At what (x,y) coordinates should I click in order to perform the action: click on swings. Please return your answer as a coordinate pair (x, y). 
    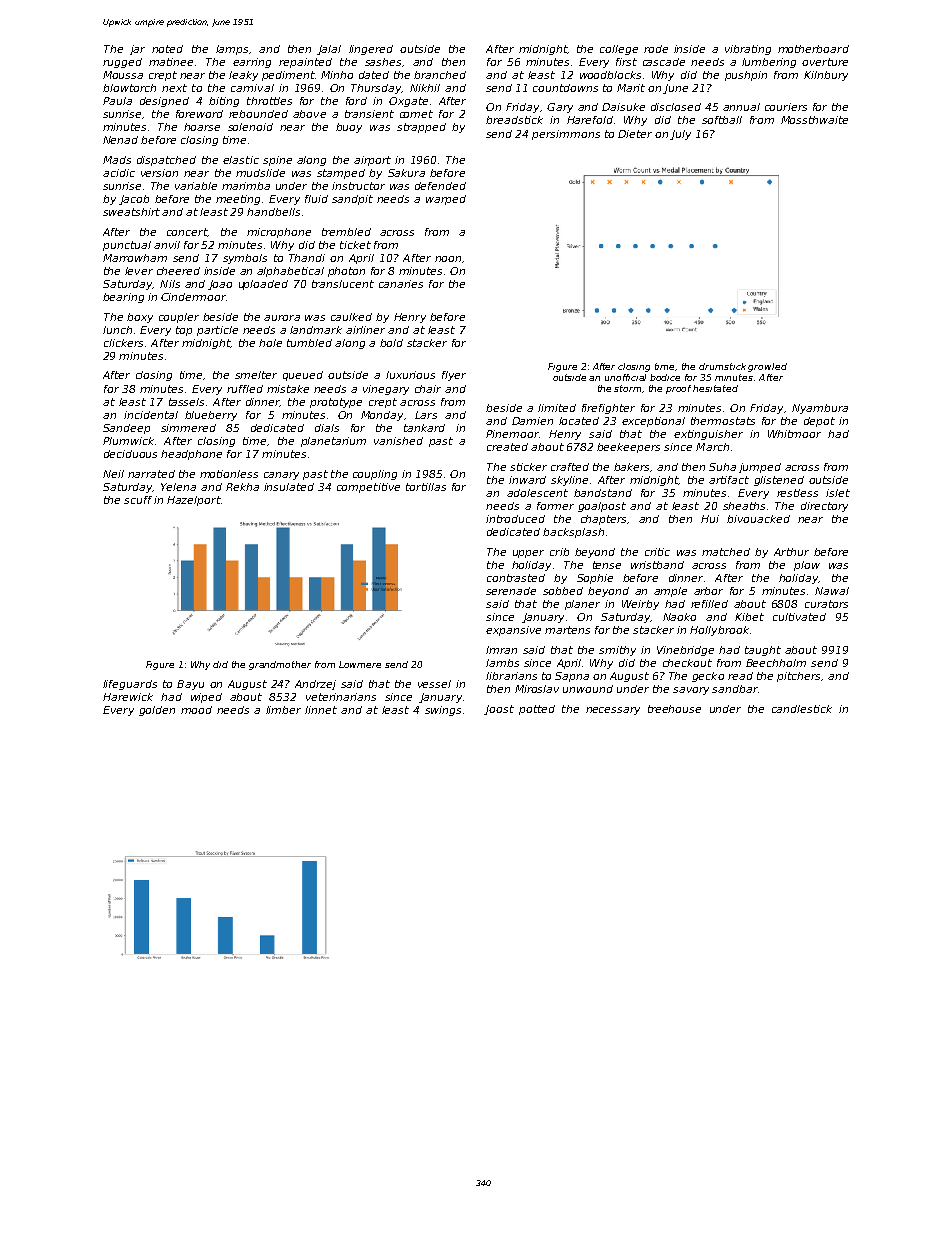
    Looking at the image, I should click on (443, 711).
